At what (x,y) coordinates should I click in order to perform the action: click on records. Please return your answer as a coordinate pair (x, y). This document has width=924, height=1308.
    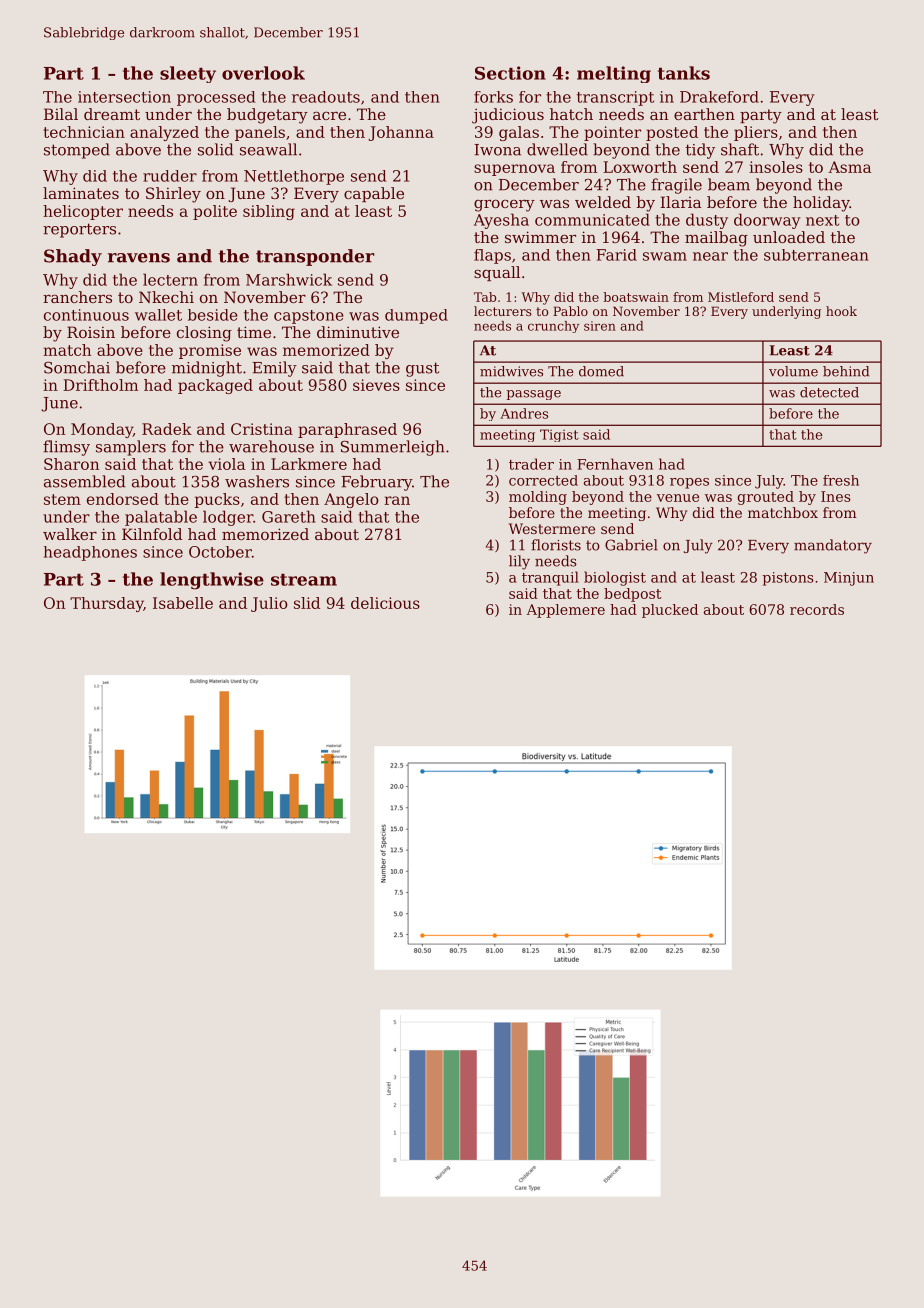
    Looking at the image, I should click on (817, 609).
